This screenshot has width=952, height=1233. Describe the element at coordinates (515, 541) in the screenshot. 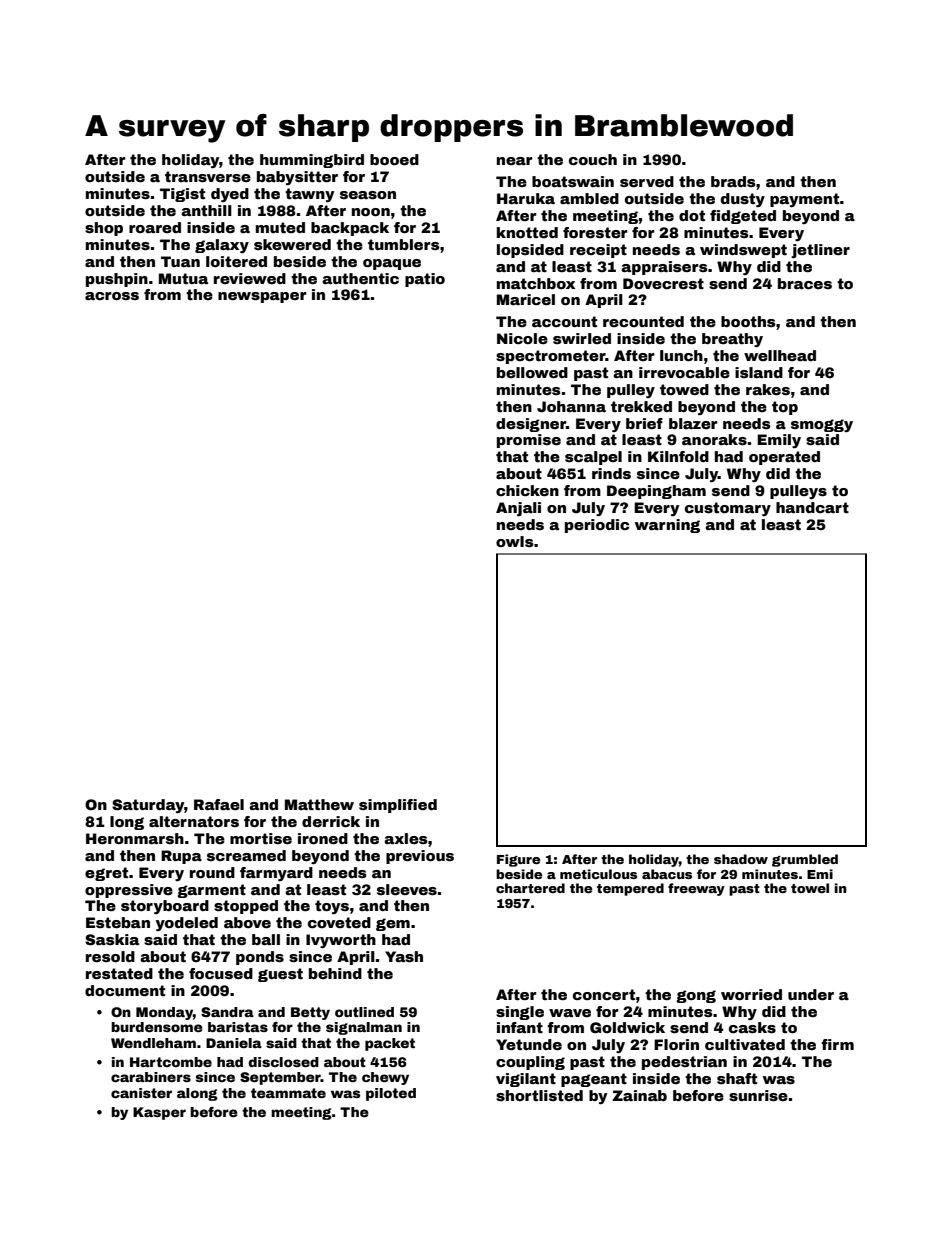

I see `owls` at that location.
